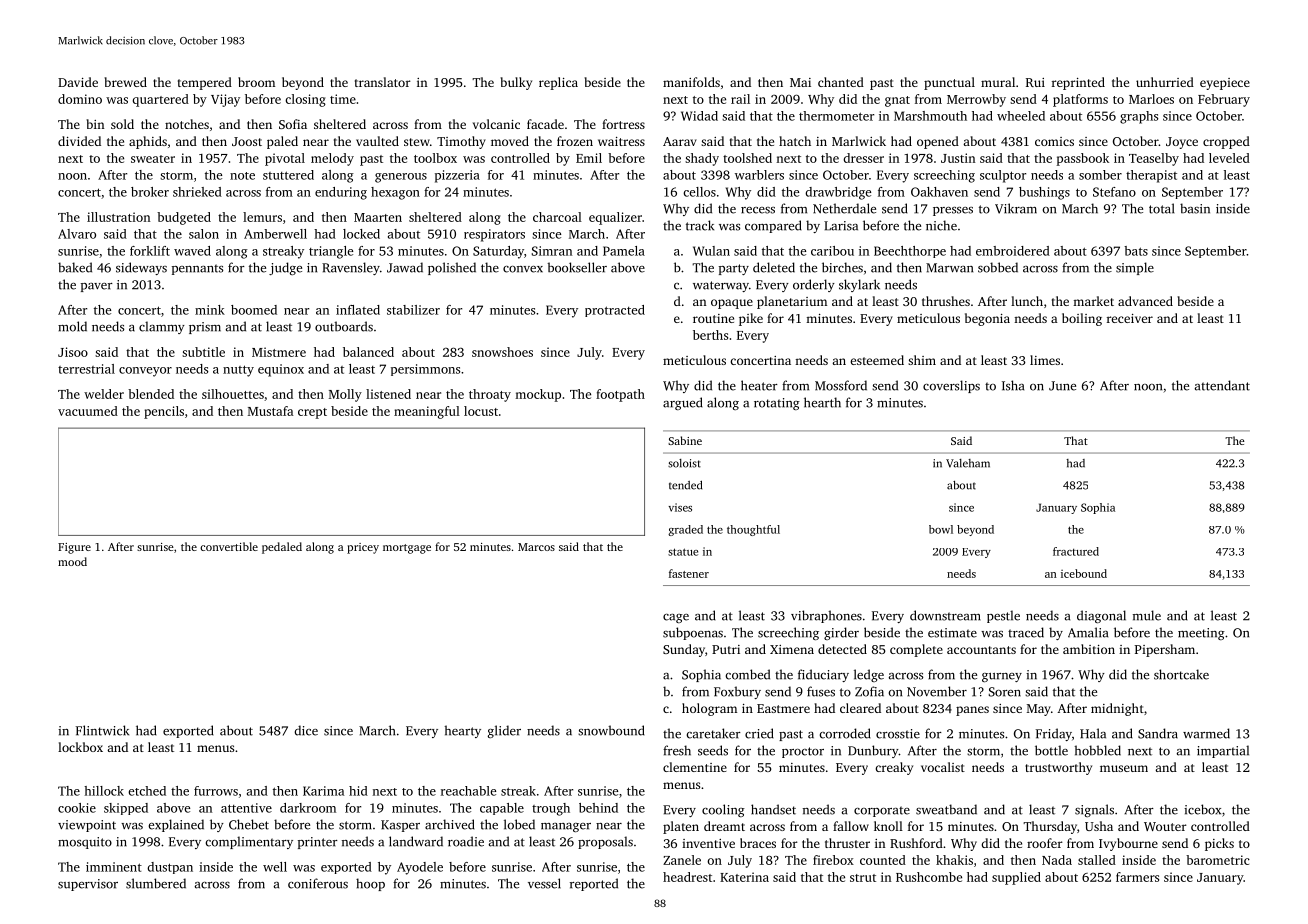 The height and width of the screenshot is (924, 1308). I want to click on convertible, so click(229, 546).
